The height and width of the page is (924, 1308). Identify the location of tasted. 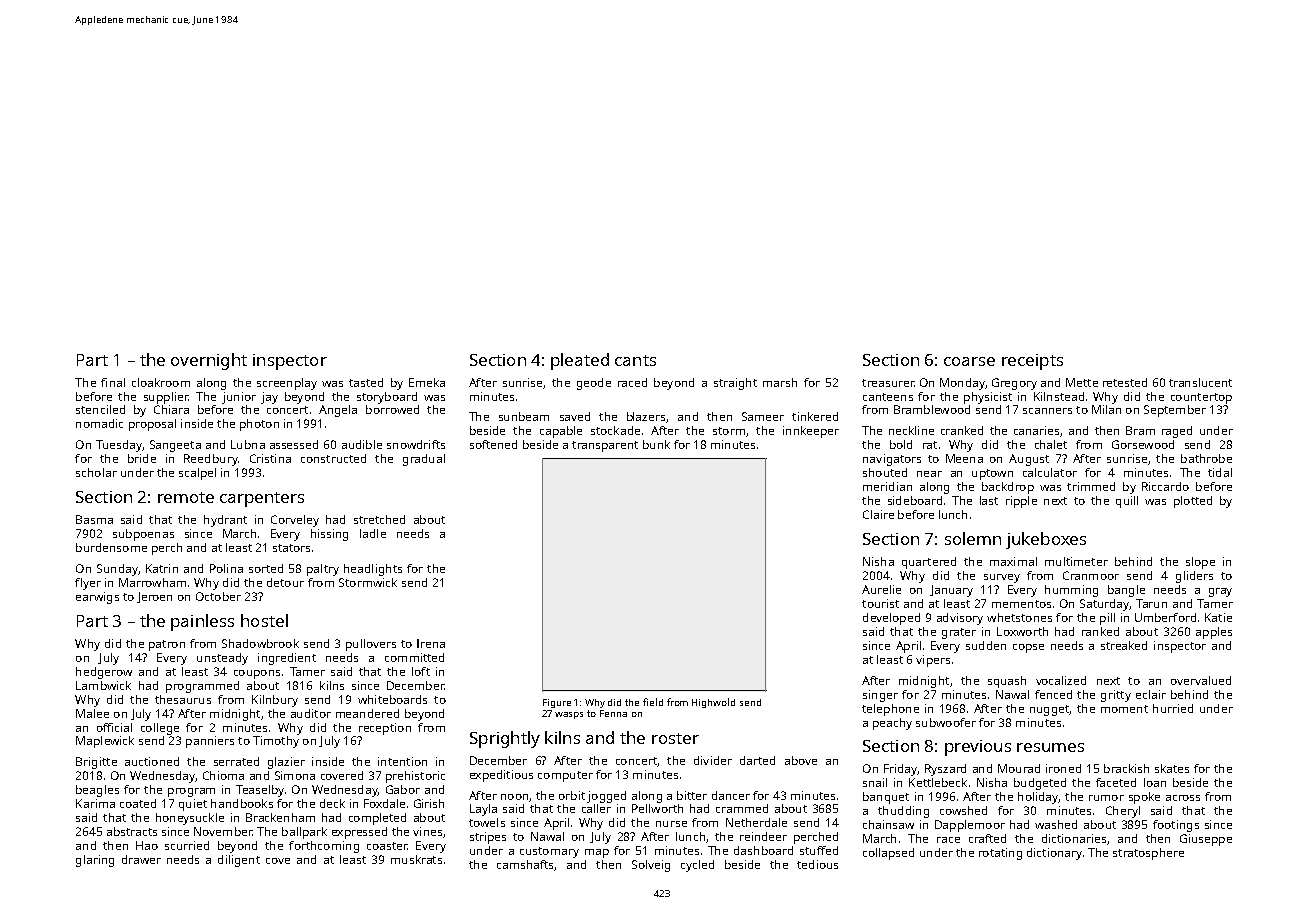
(366, 382).
